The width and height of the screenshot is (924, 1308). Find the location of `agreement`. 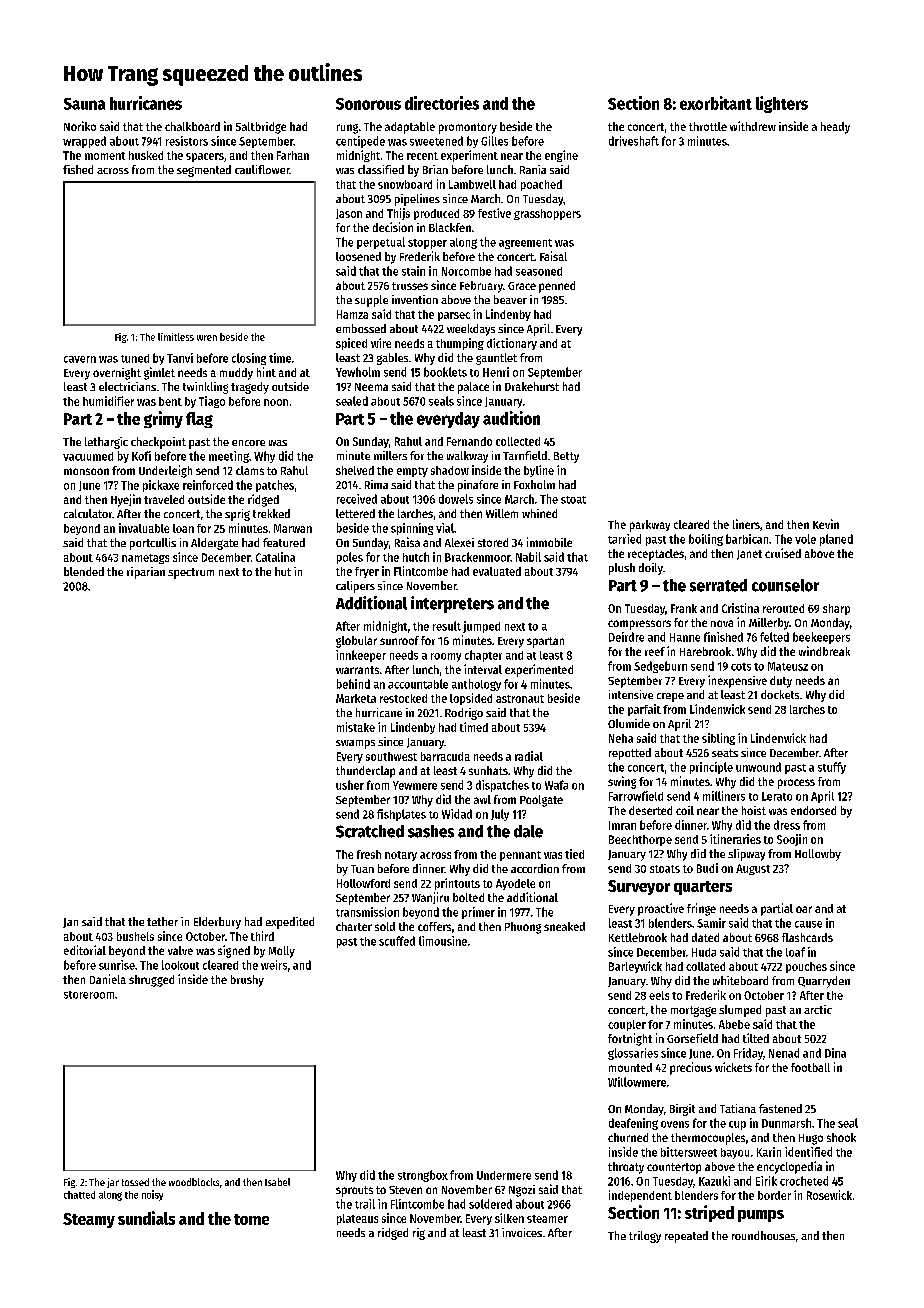

agreement is located at coordinates (525, 244).
